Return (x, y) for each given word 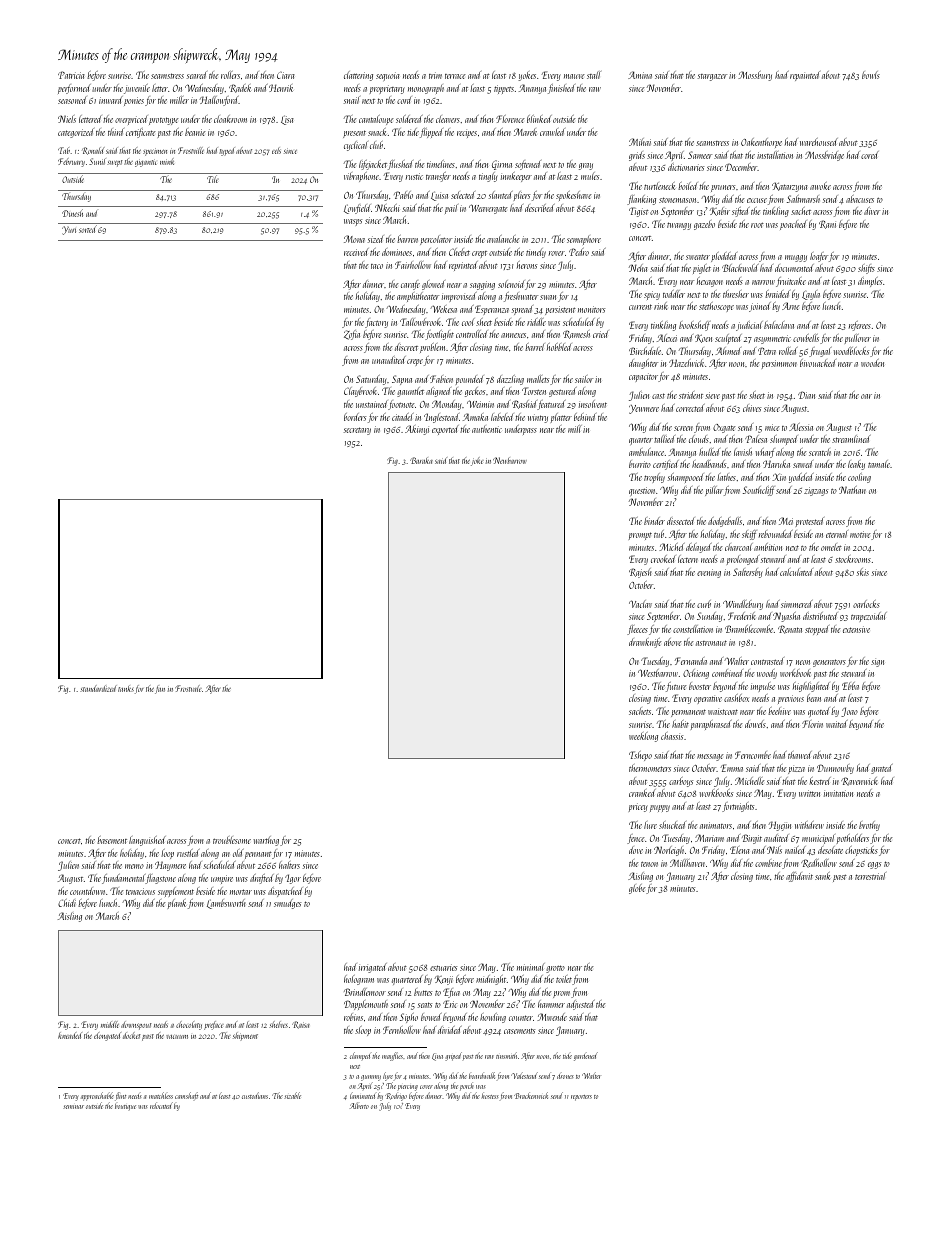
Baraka (421, 460)
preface (214, 1025)
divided (449, 1030)
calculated (796, 572)
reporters (581, 1098)
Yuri (69, 230)
